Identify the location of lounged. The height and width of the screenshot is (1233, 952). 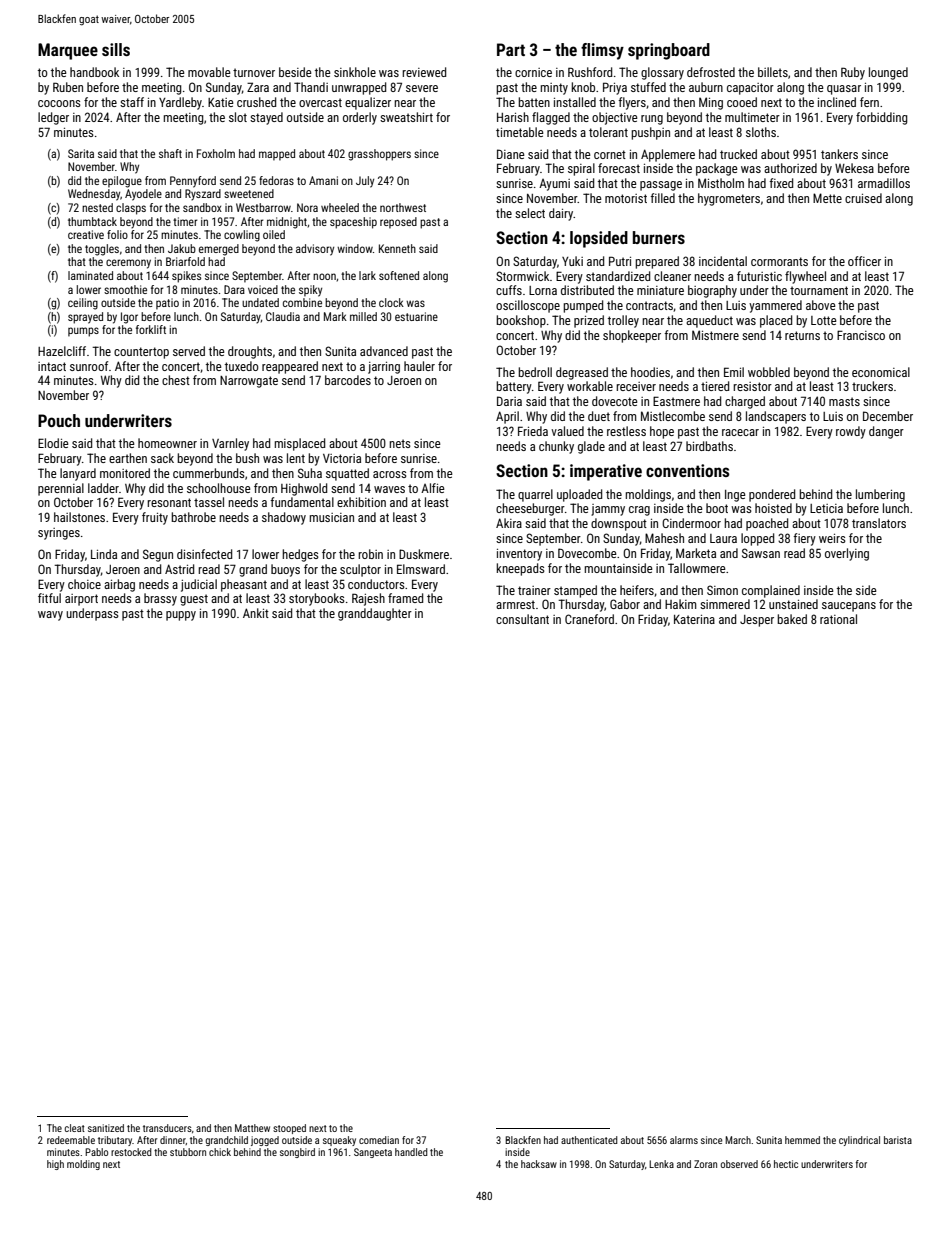
(888, 73).
